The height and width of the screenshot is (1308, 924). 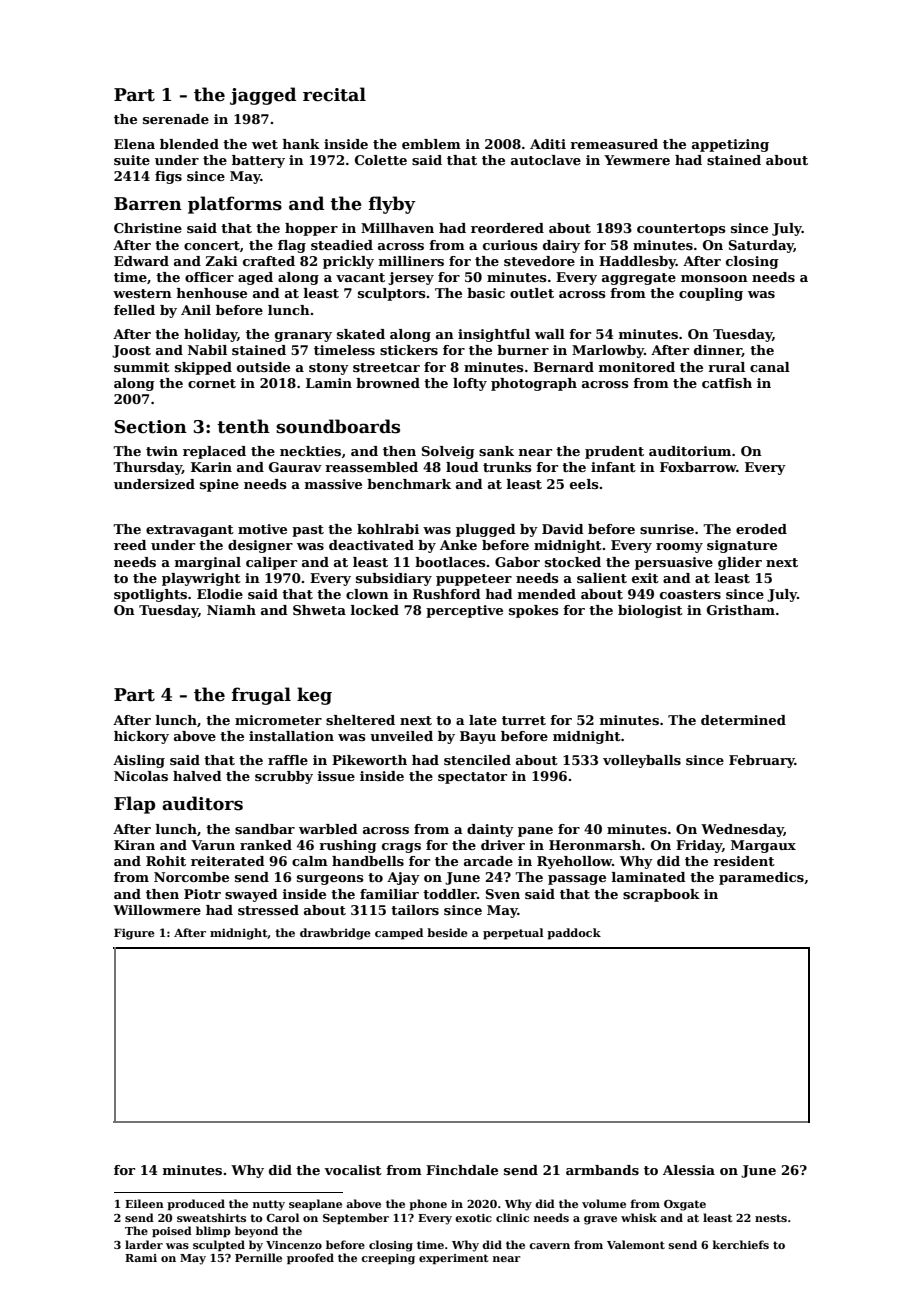 I want to click on cornet, so click(x=212, y=383).
